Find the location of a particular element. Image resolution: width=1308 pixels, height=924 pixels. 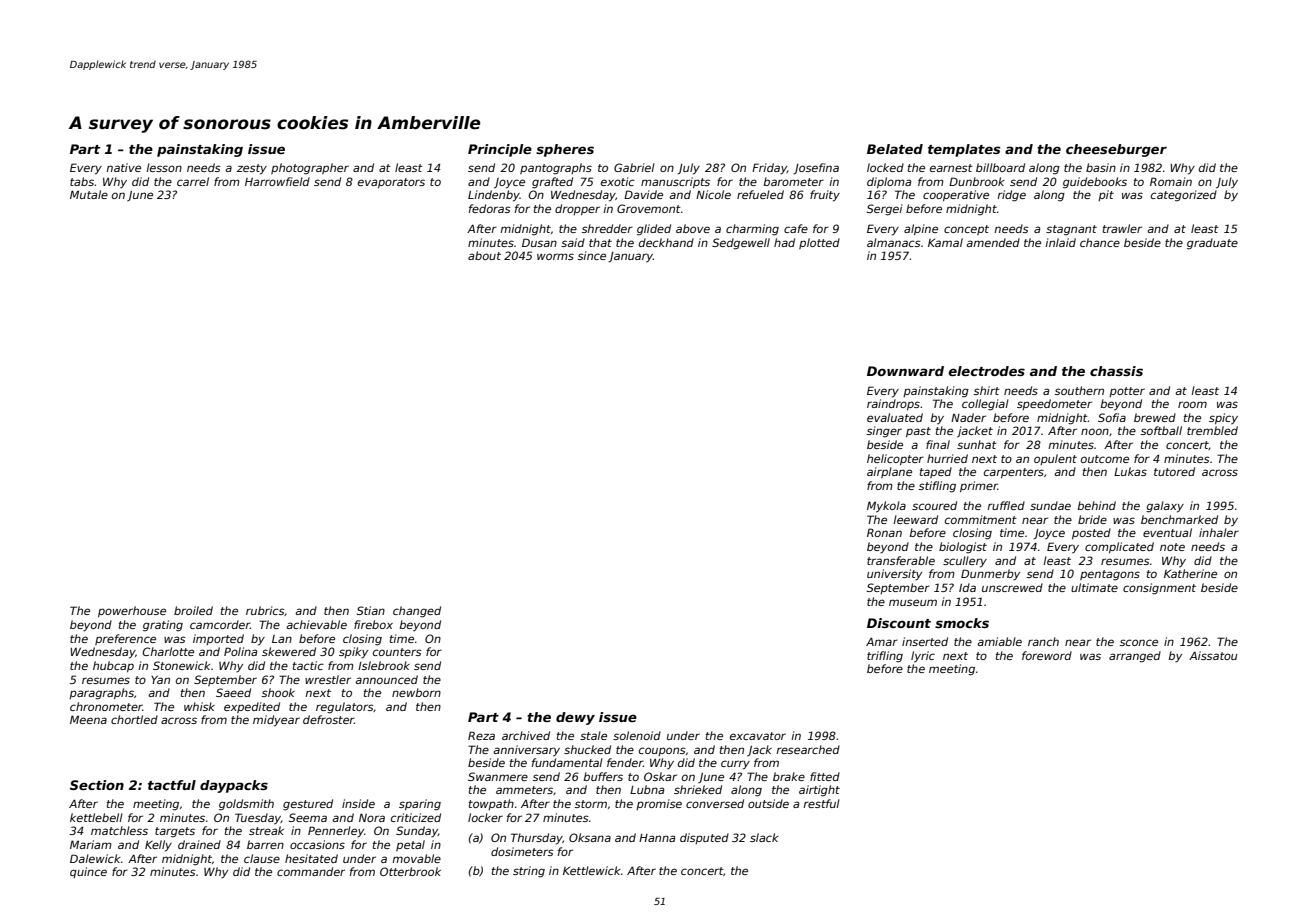

cheeseburger is located at coordinates (1116, 150).
